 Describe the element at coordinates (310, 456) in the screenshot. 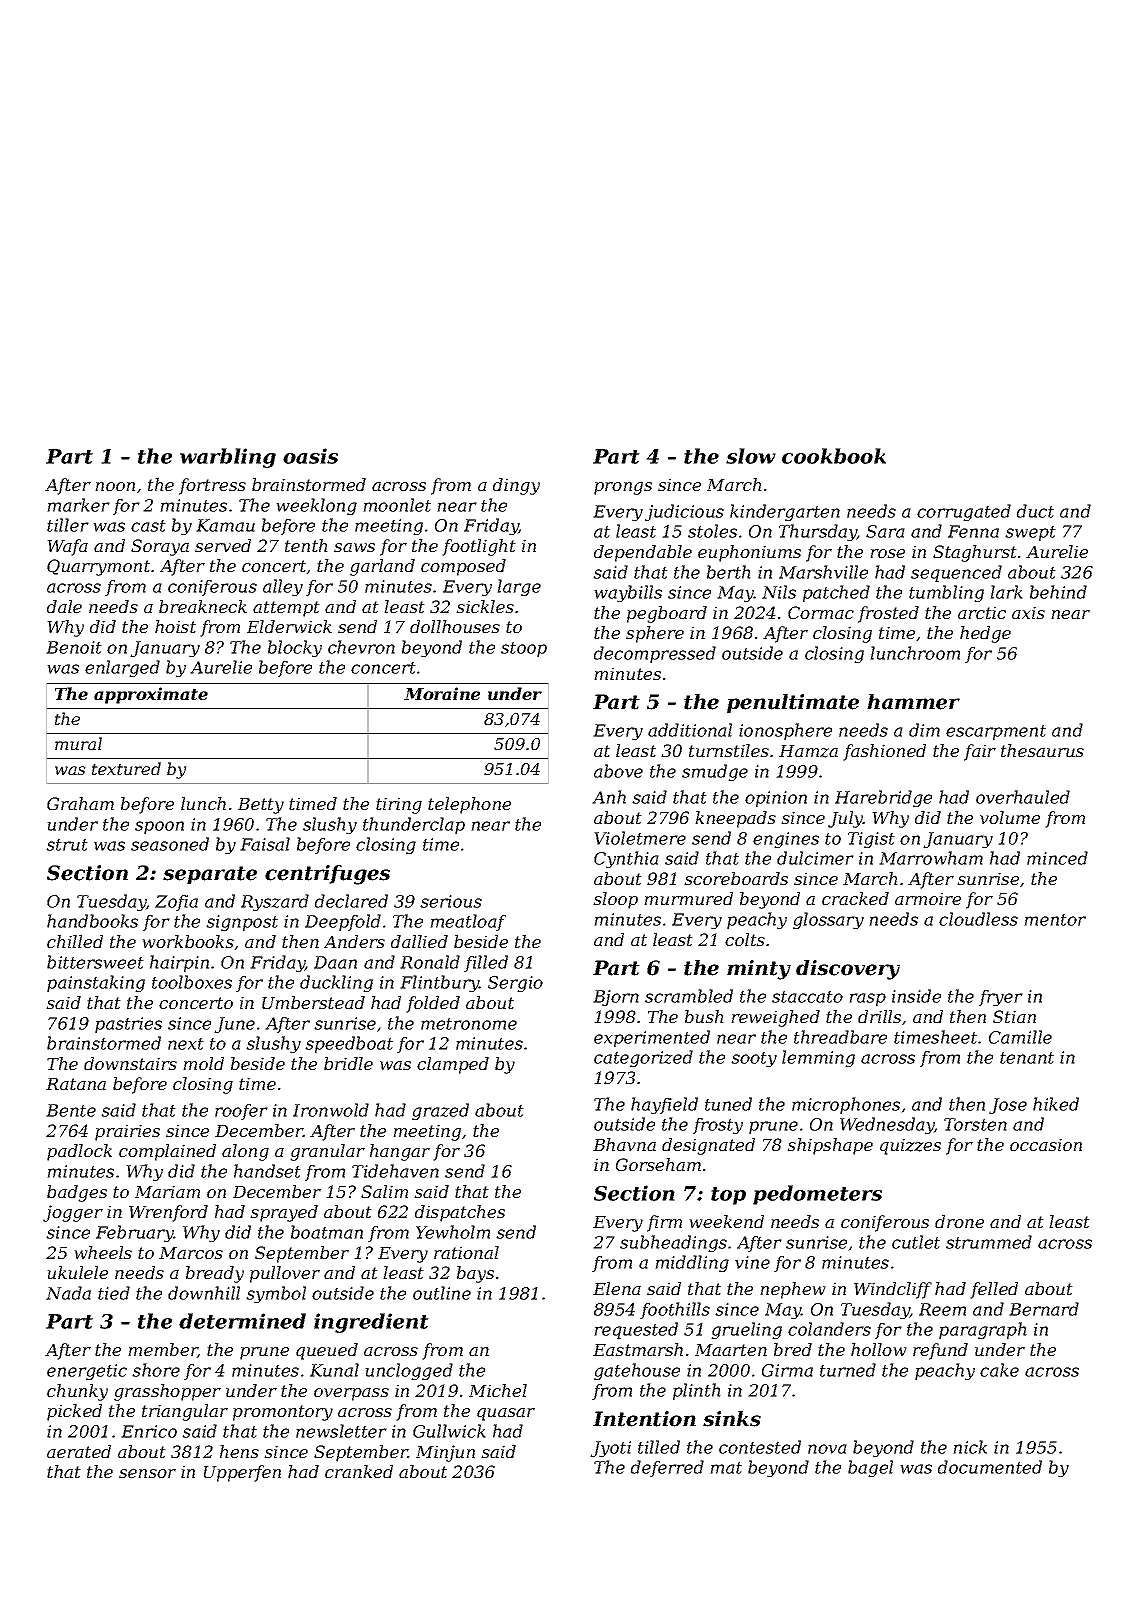

I see `oasis` at that location.
